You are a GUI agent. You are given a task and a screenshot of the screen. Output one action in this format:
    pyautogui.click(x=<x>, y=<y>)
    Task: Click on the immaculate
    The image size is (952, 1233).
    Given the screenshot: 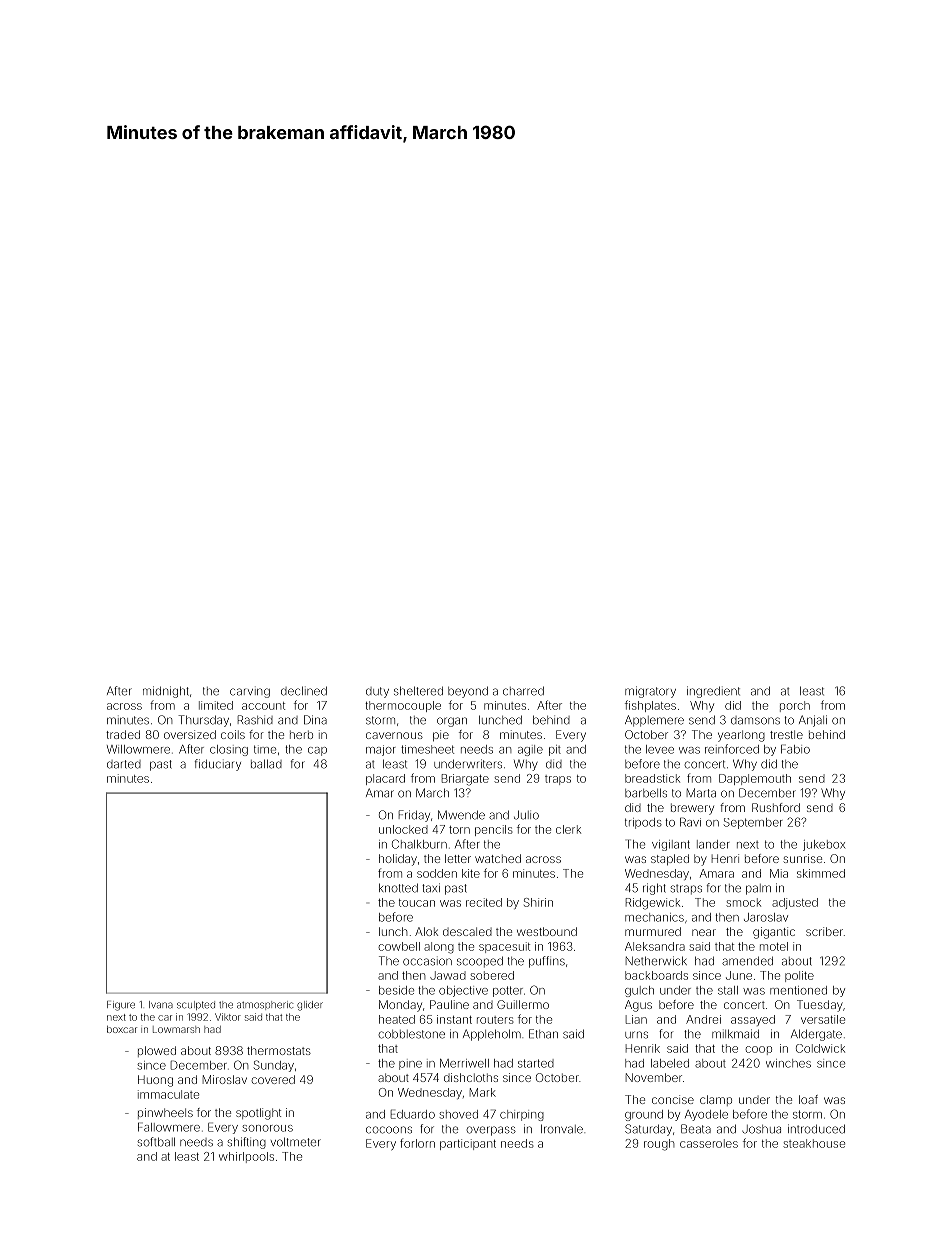 What is the action you would take?
    pyautogui.click(x=168, y=1094)
